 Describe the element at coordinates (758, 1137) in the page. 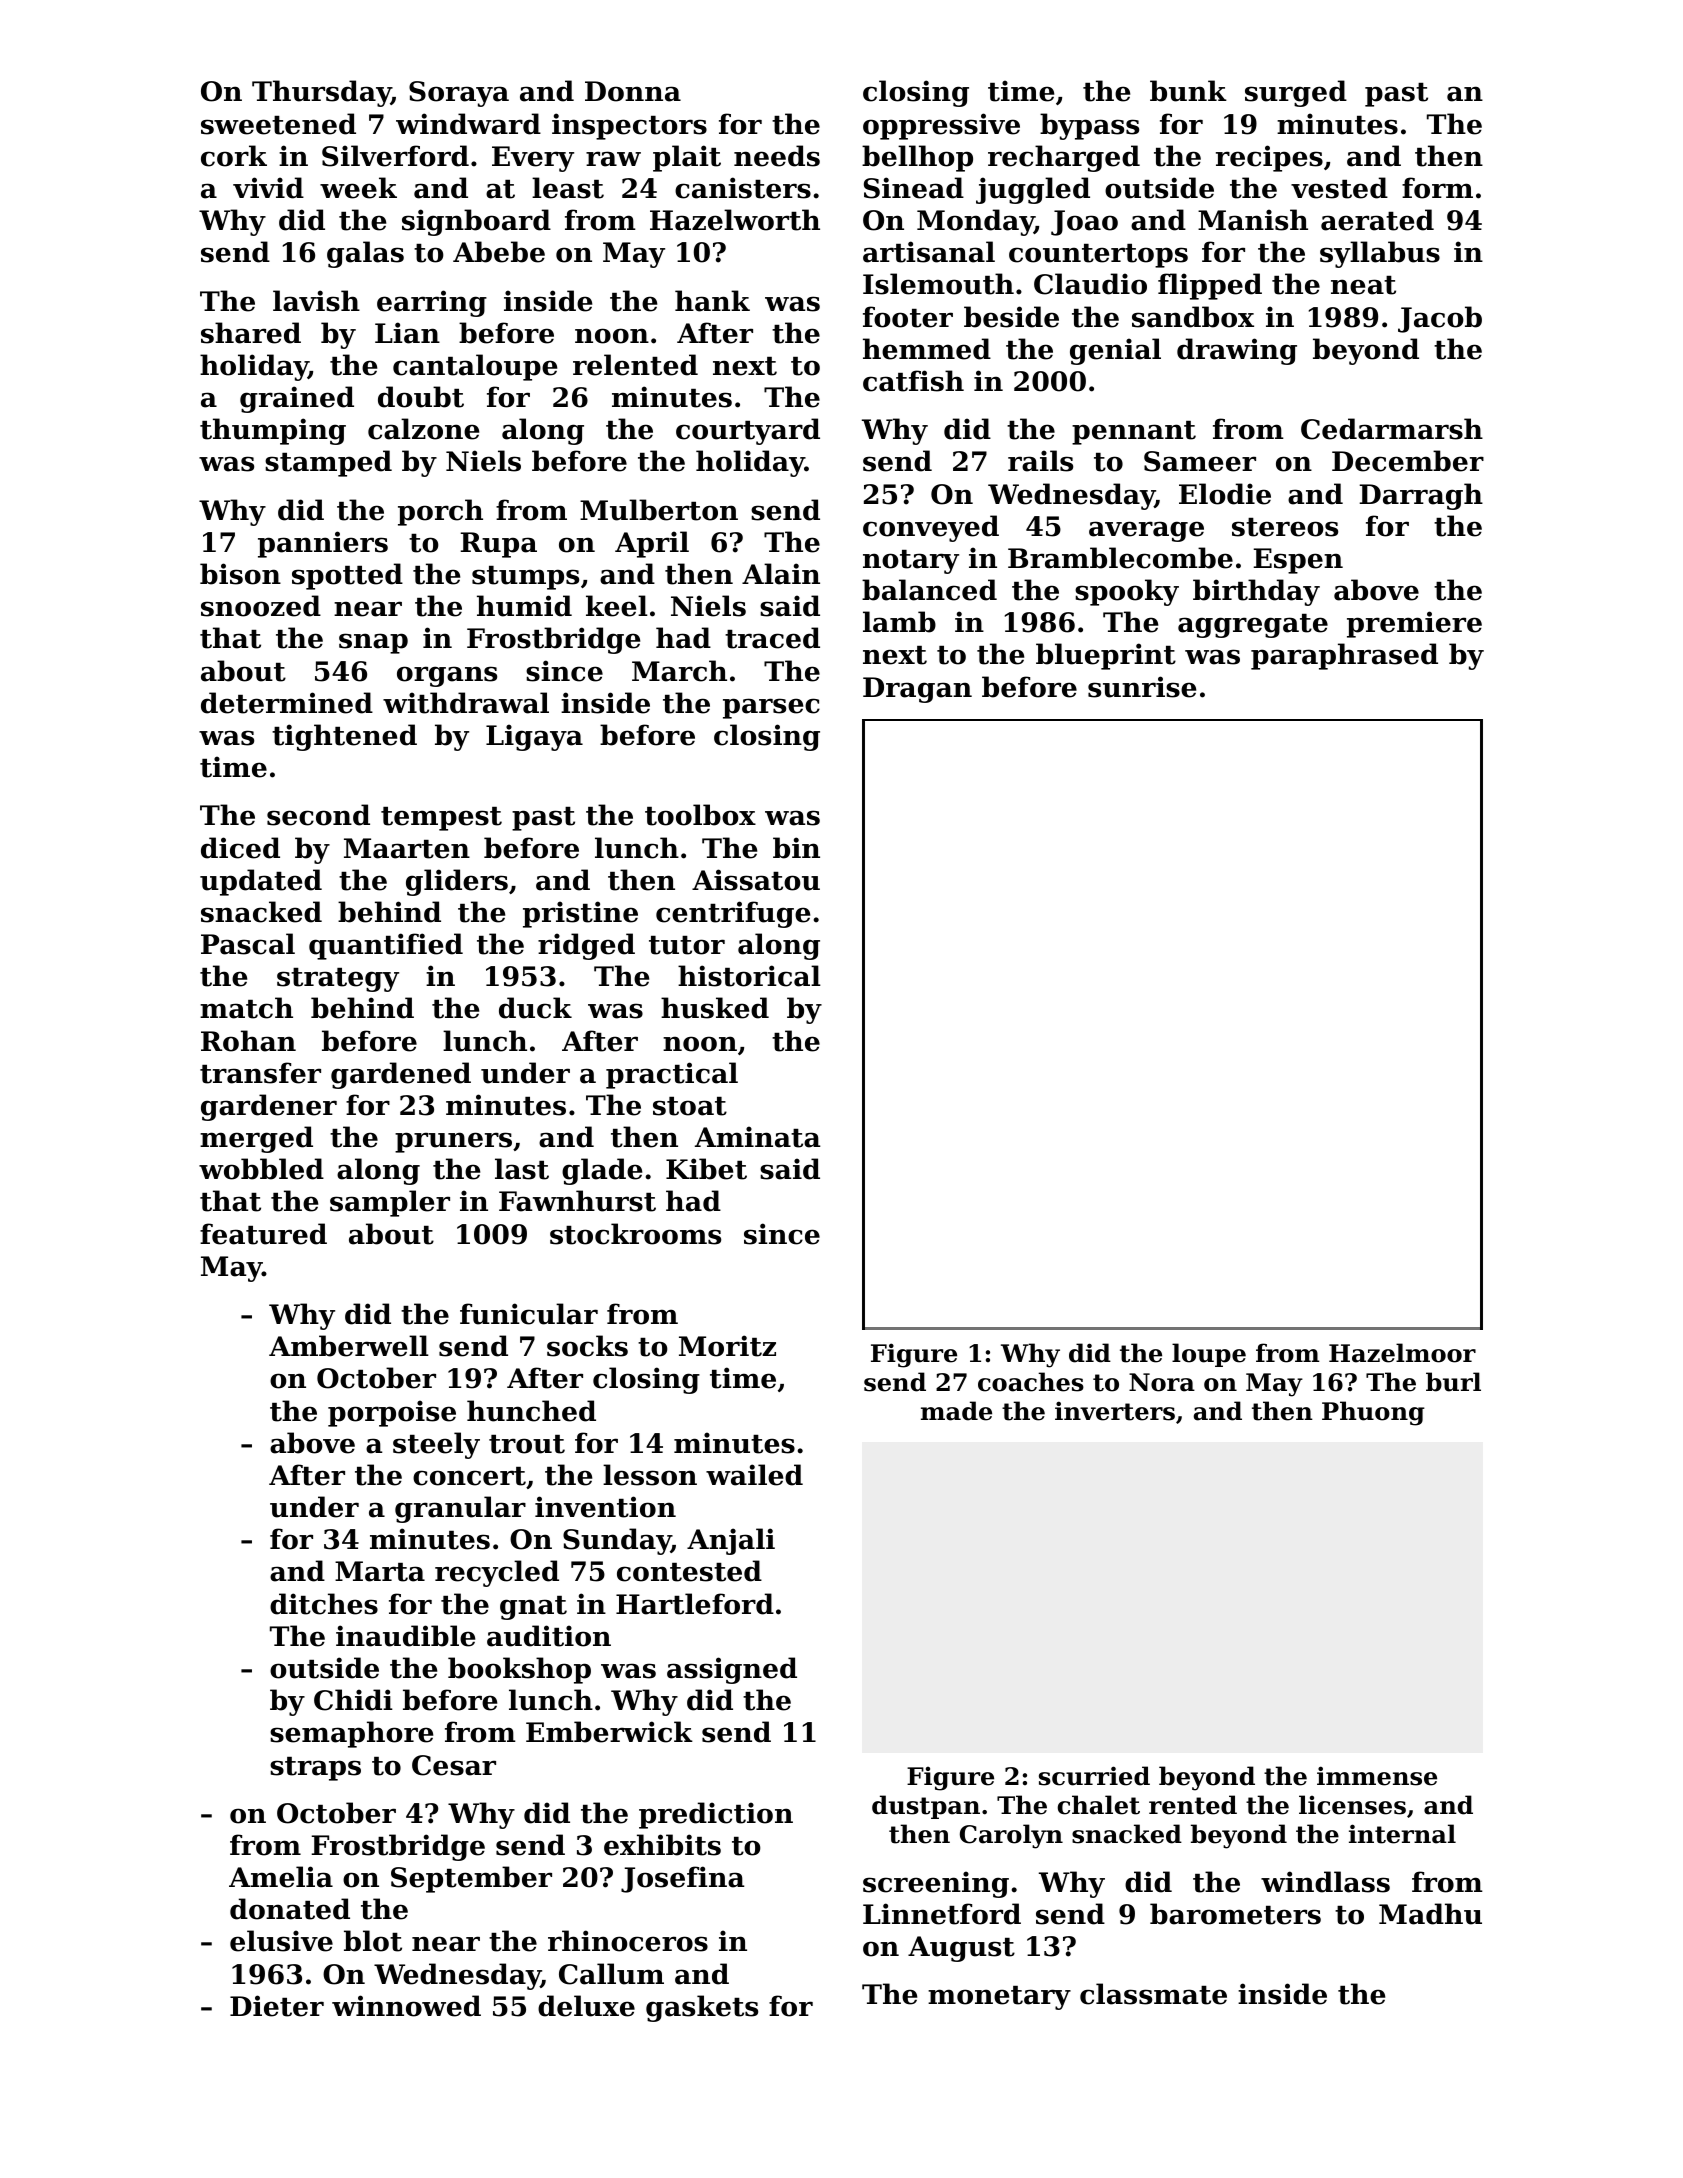

I see `Aminata` at that location.
